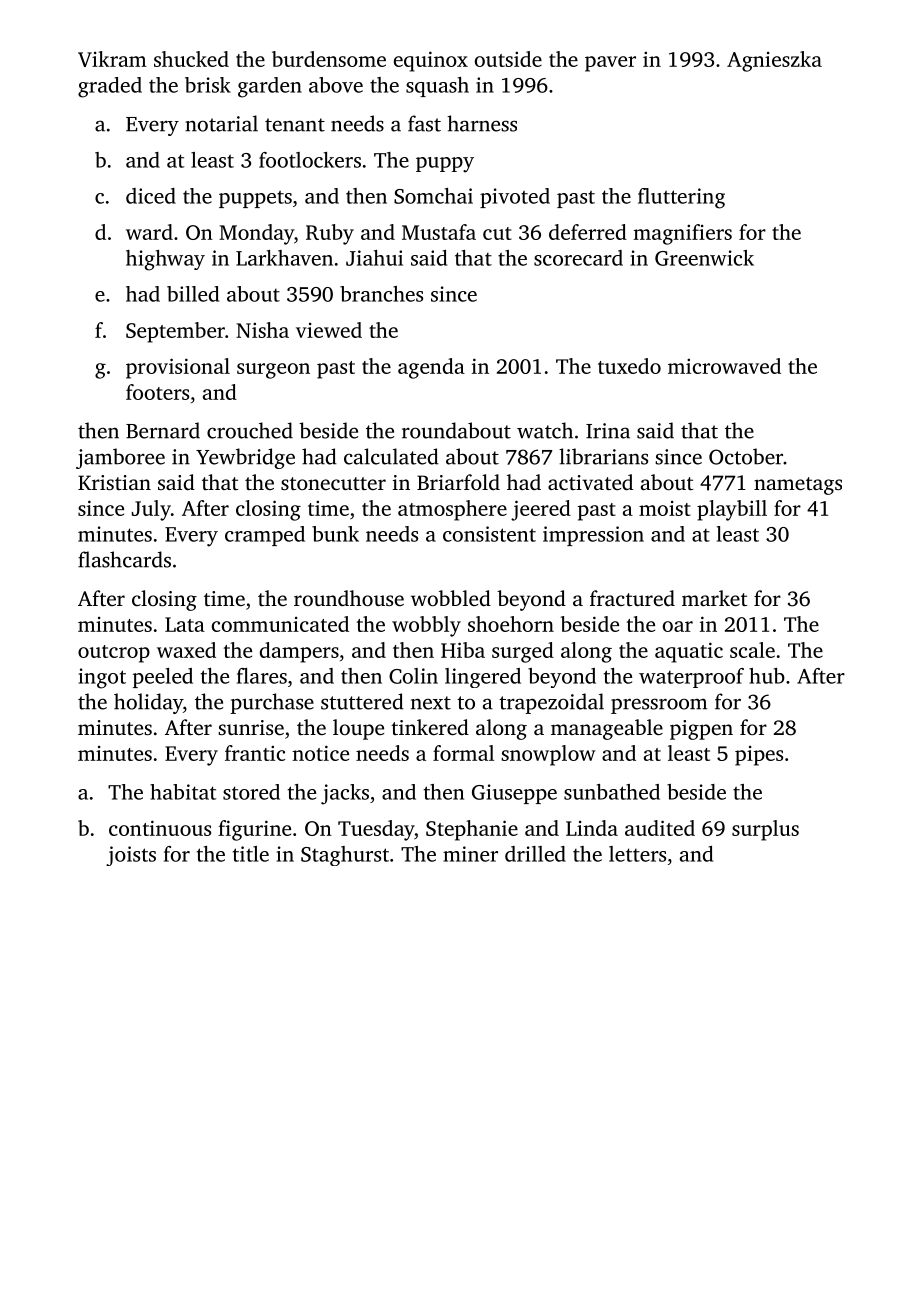 This document has height=1314, width=924. I want to click on Giuseppe, so click(514, 794).
